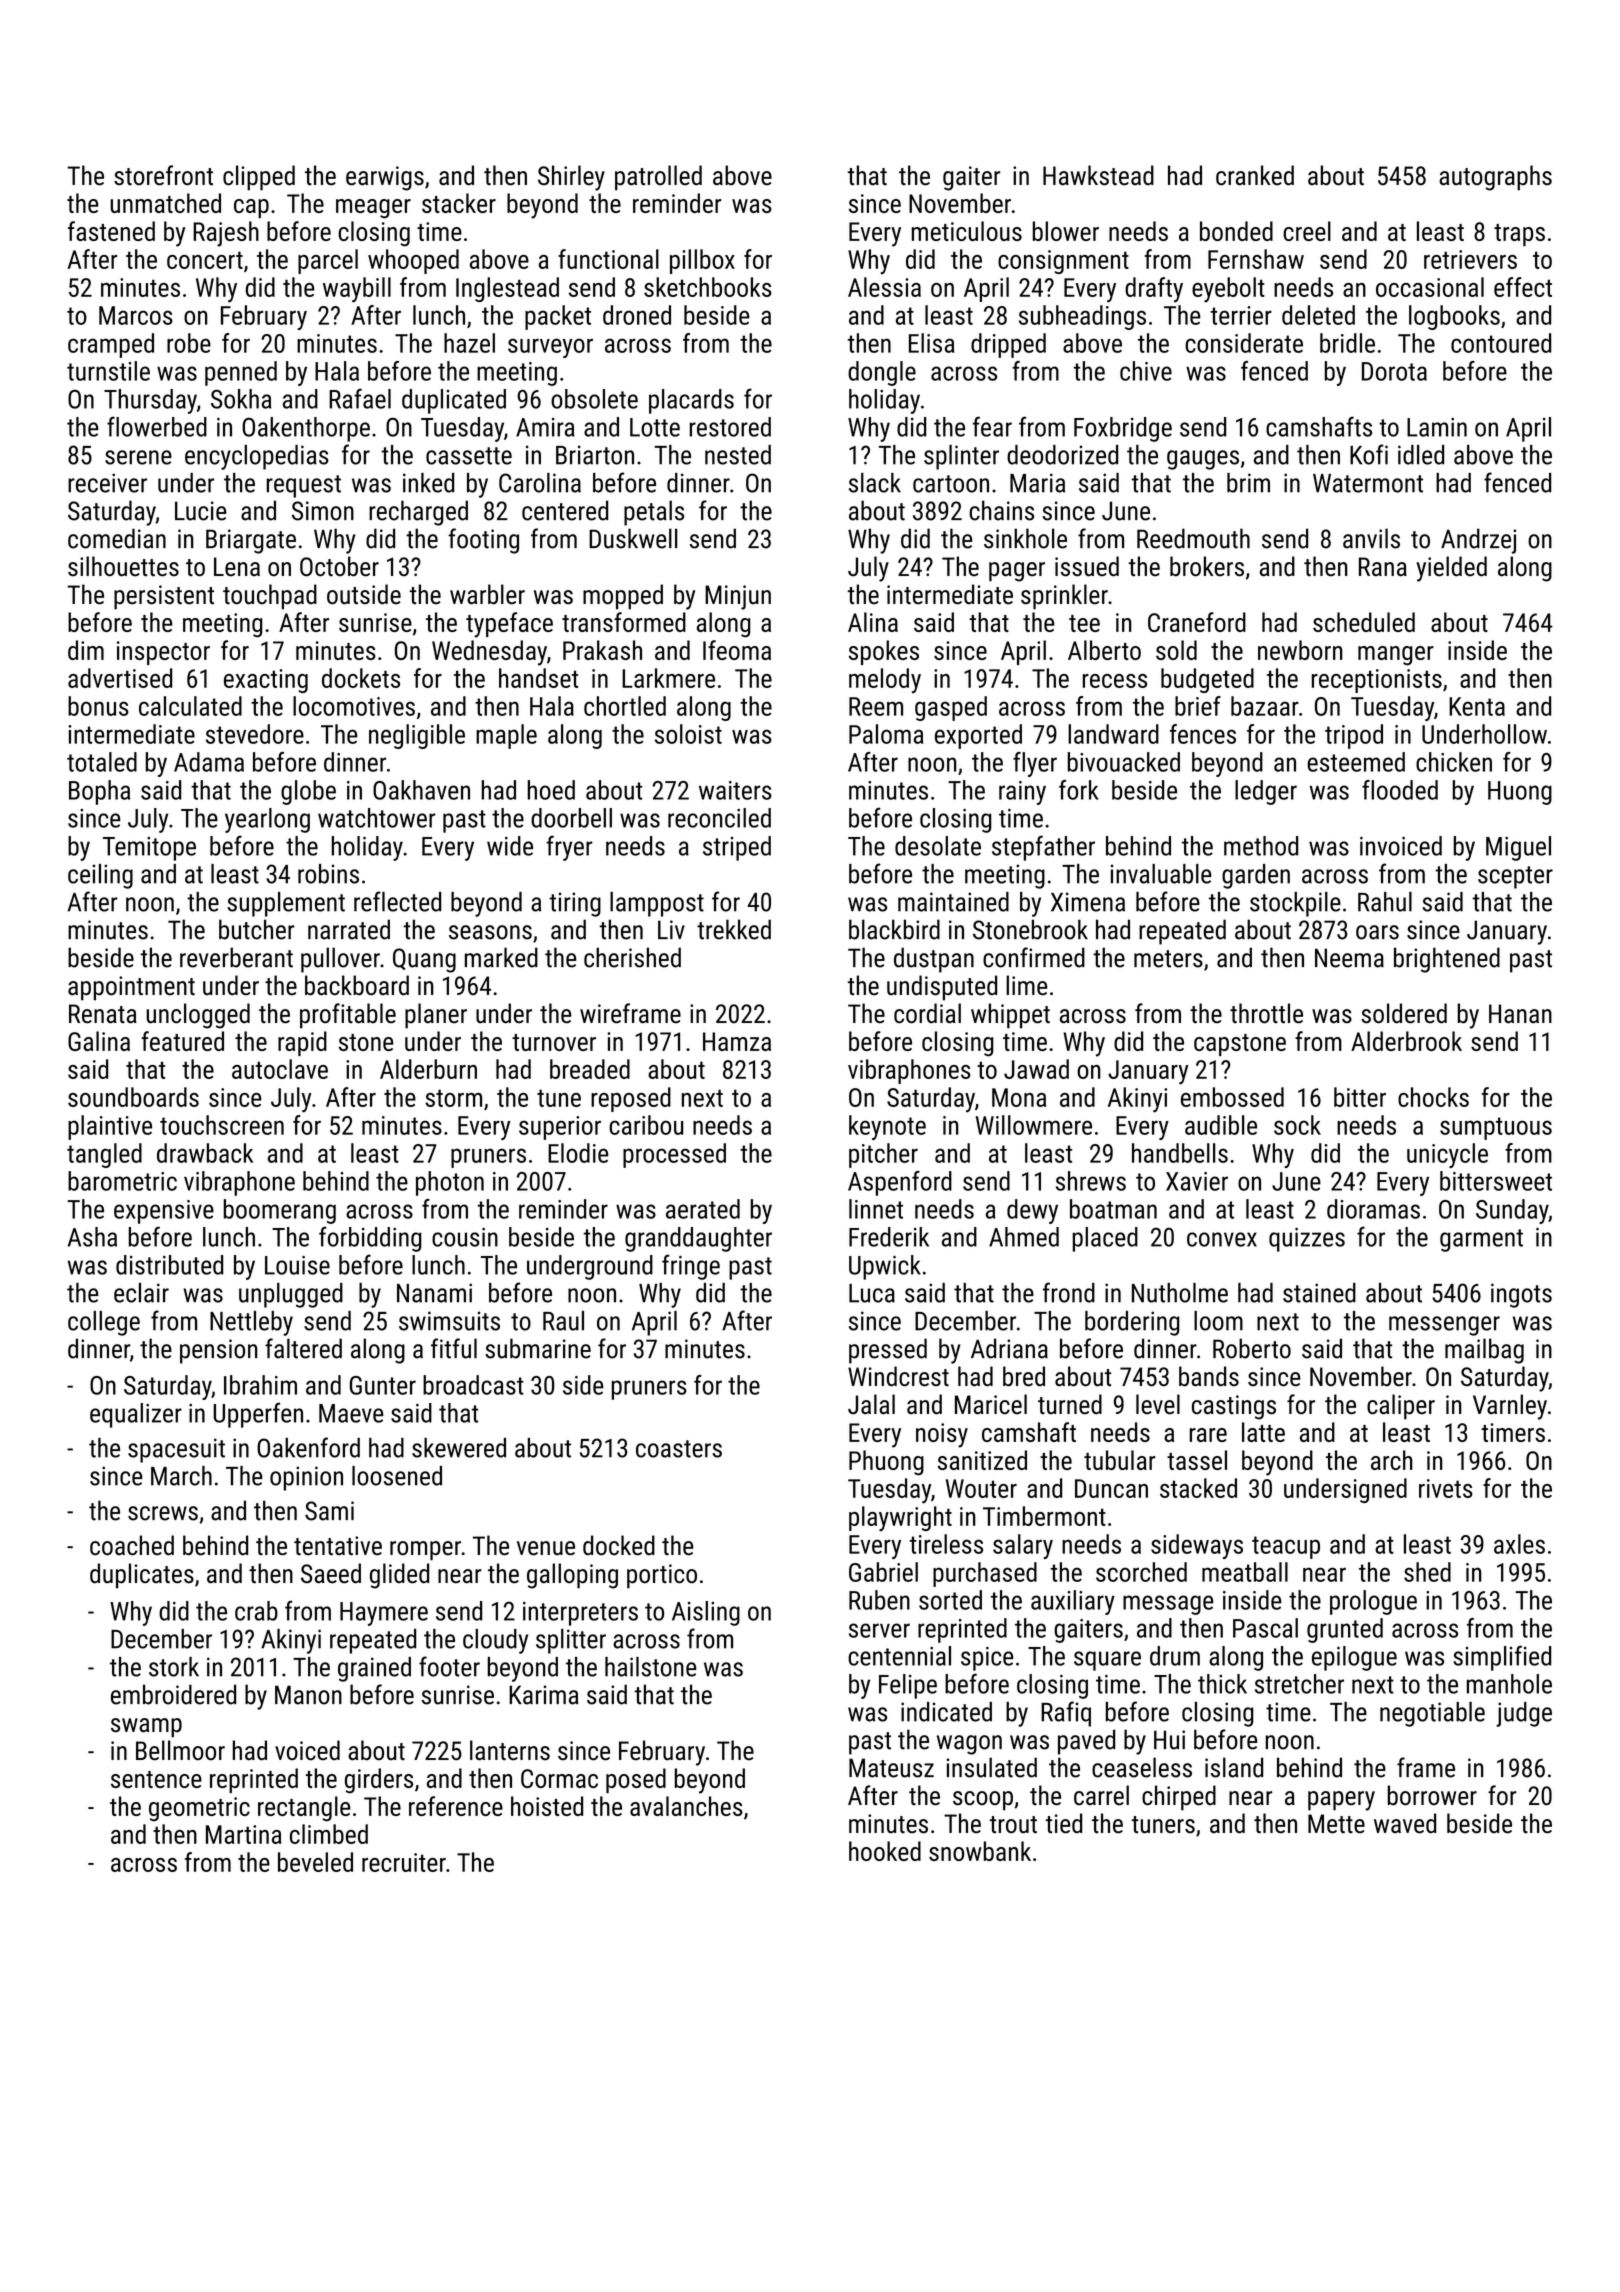 Image resolution: width=1620 pixels, height=2292 pixels. I want to click on clipped, so click(259, 178).
